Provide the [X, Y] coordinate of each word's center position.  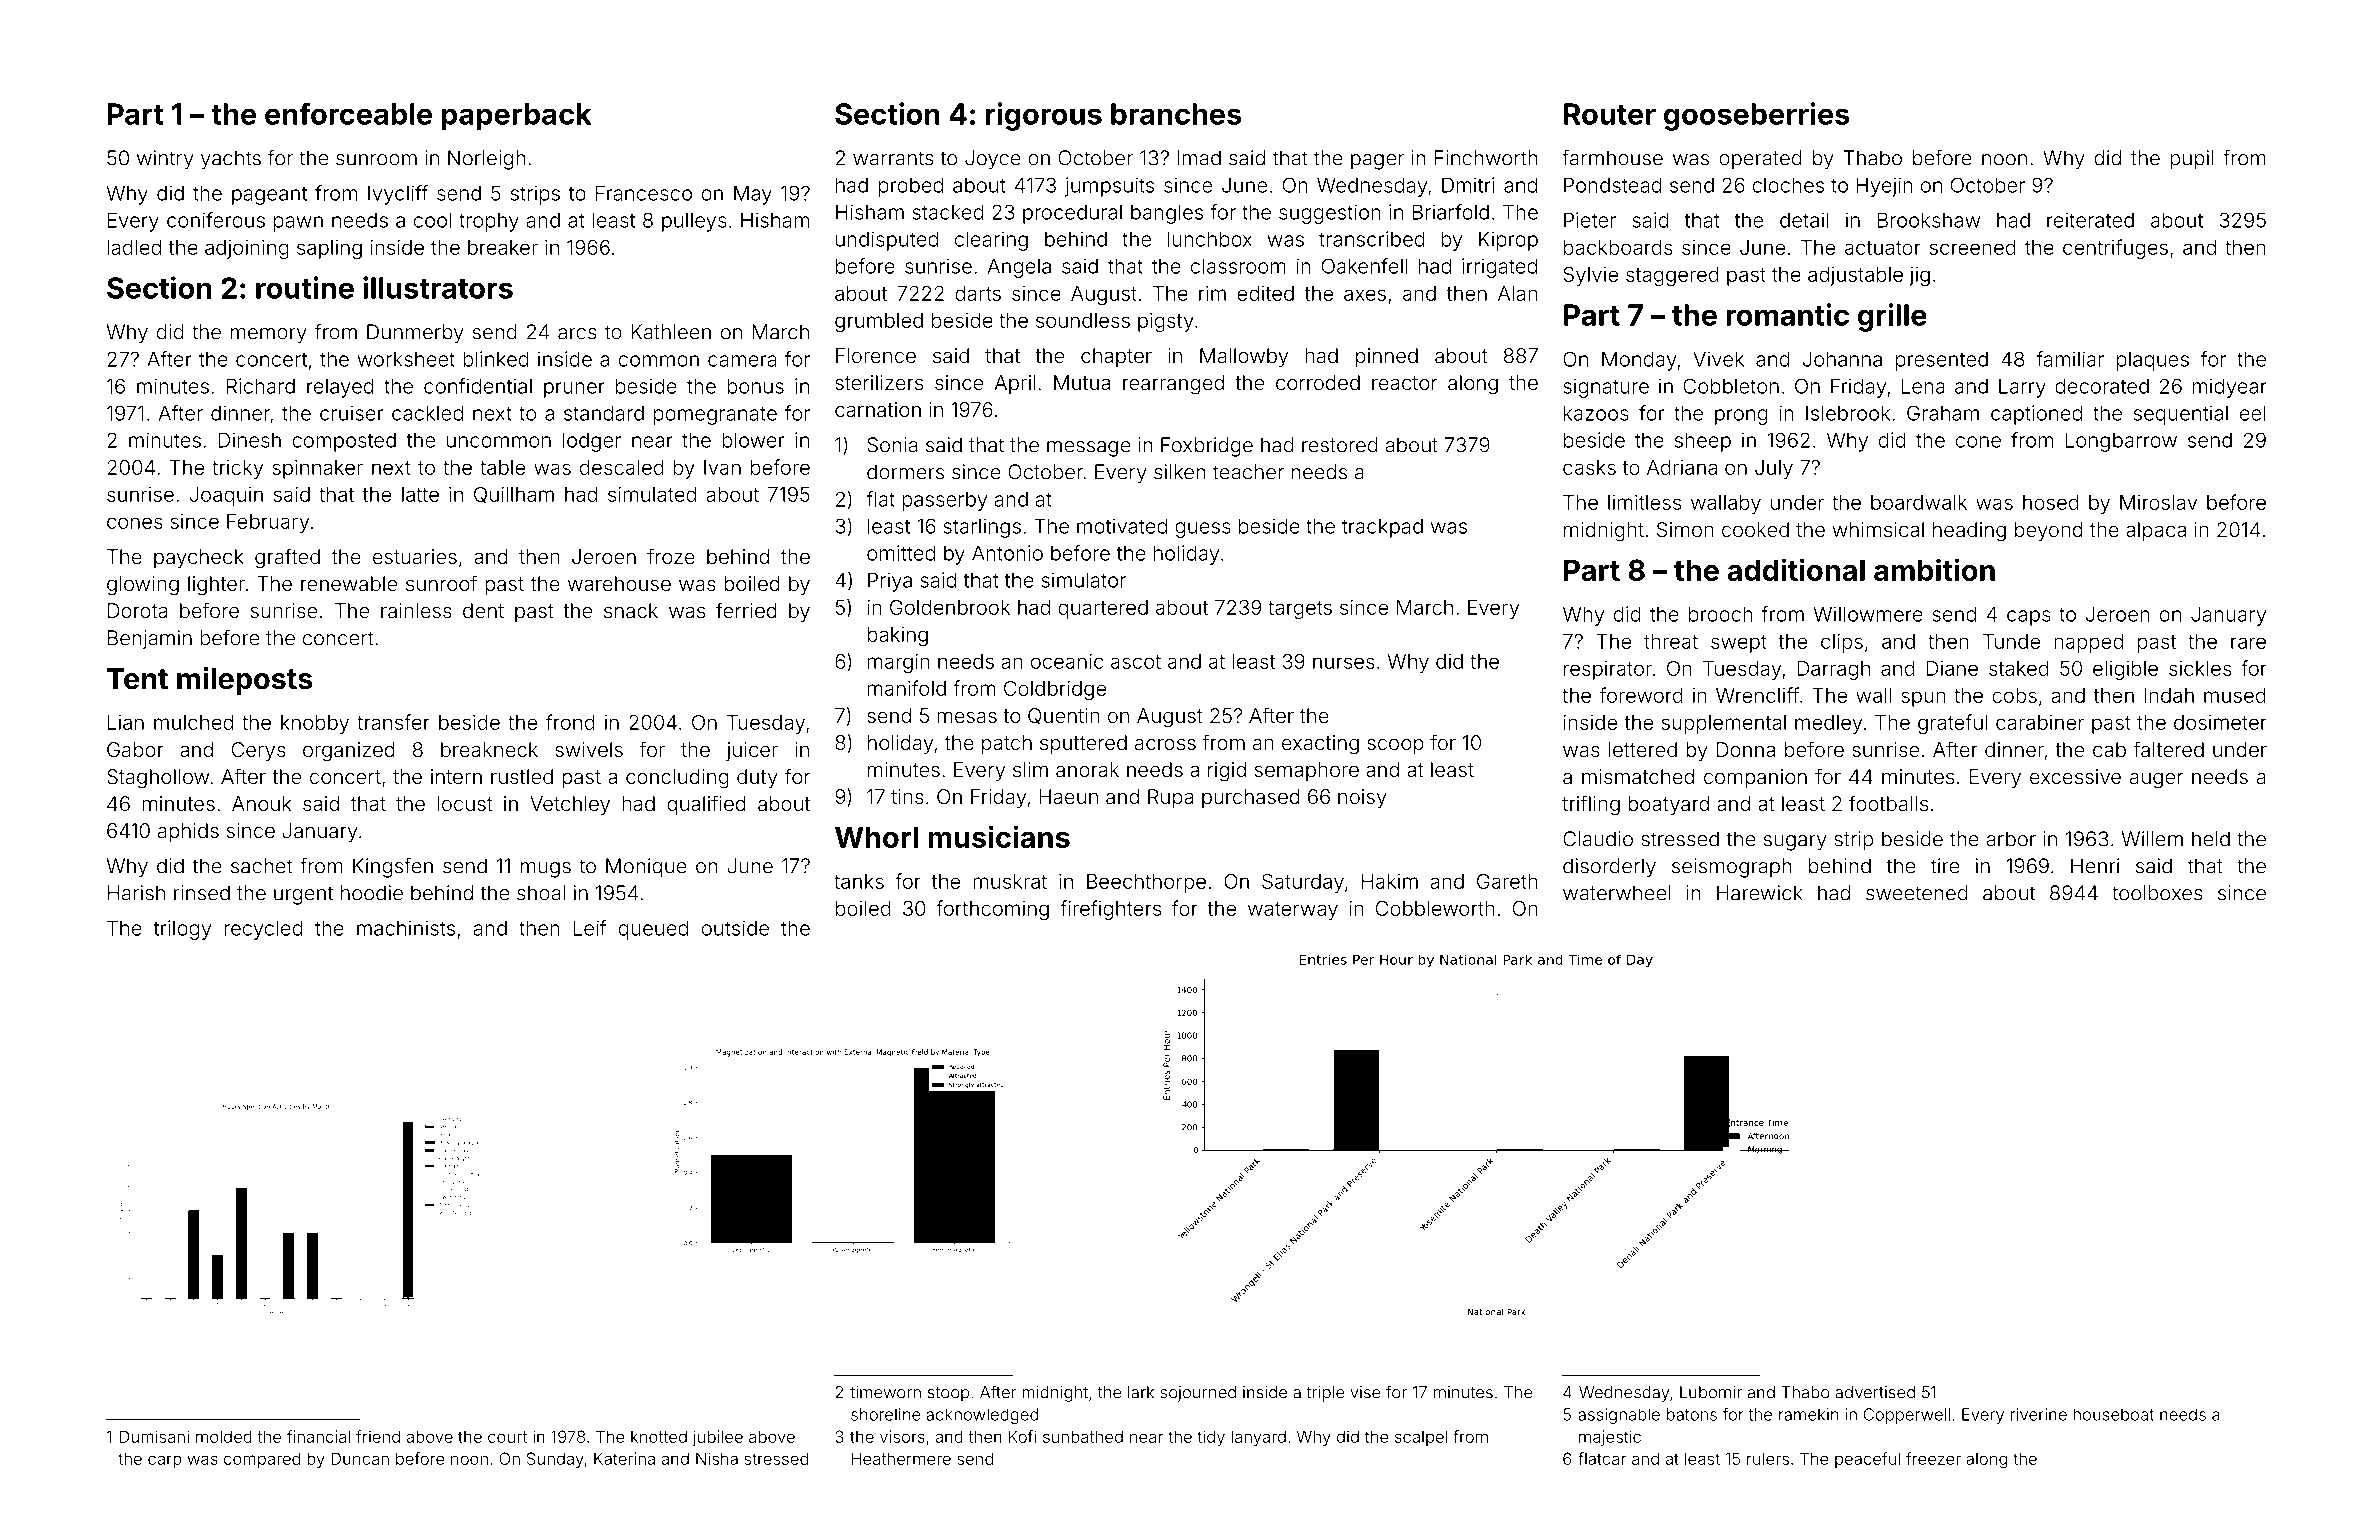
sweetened [1917, 893]
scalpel [1421, 1438]
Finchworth [1486, 158]
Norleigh [487, 160]
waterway [1293, 911]
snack [631, 610]
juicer [752, 751]
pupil [2192, 160]
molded [224, 1436]
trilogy [182, 930]
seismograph [1732, 868]
